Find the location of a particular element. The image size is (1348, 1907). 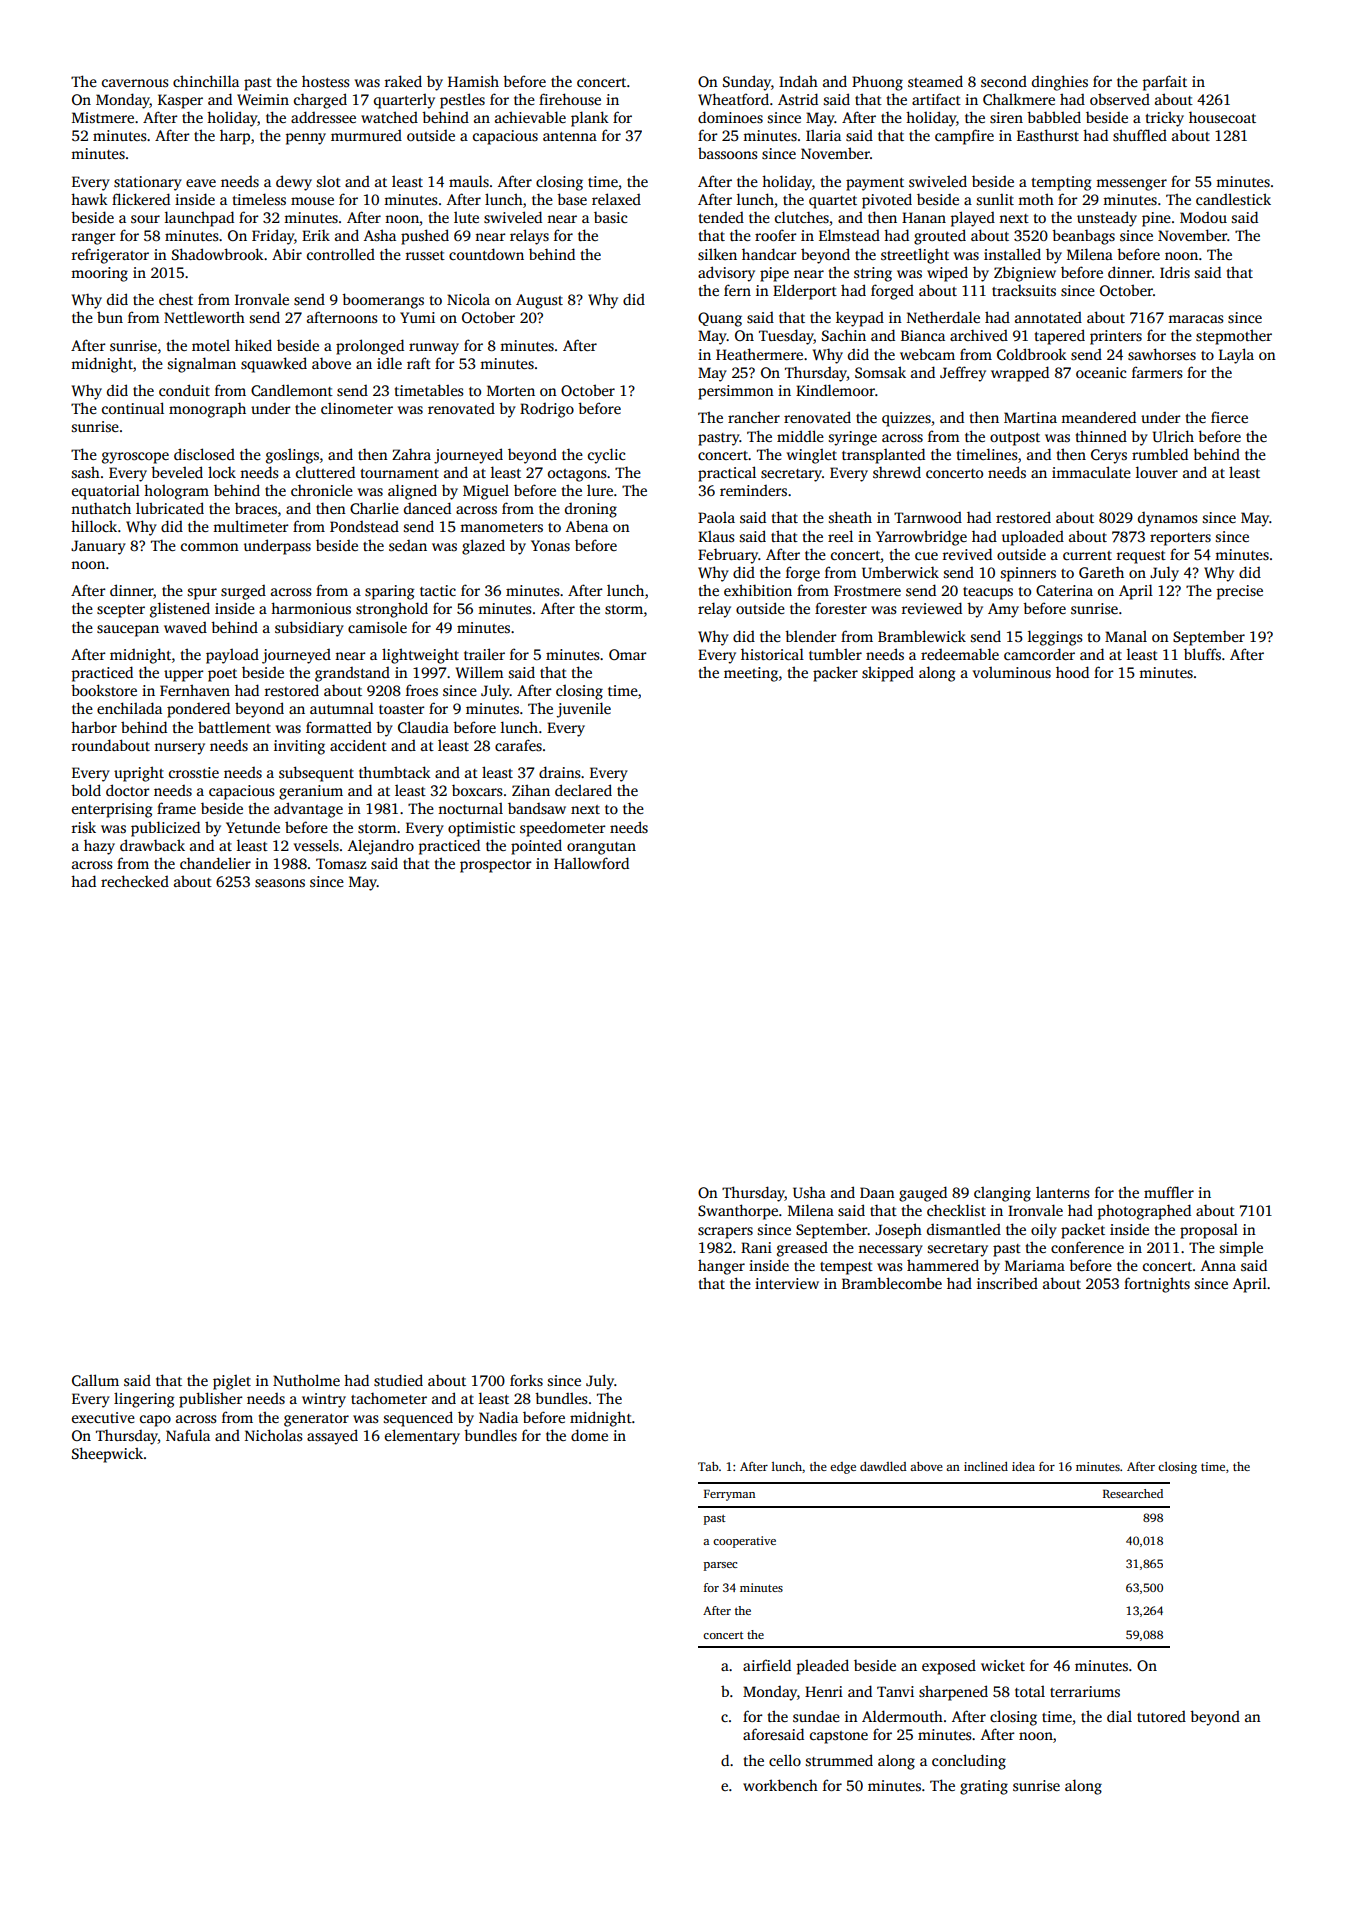

Sheepwick is located at coordinates (107, 1455).
